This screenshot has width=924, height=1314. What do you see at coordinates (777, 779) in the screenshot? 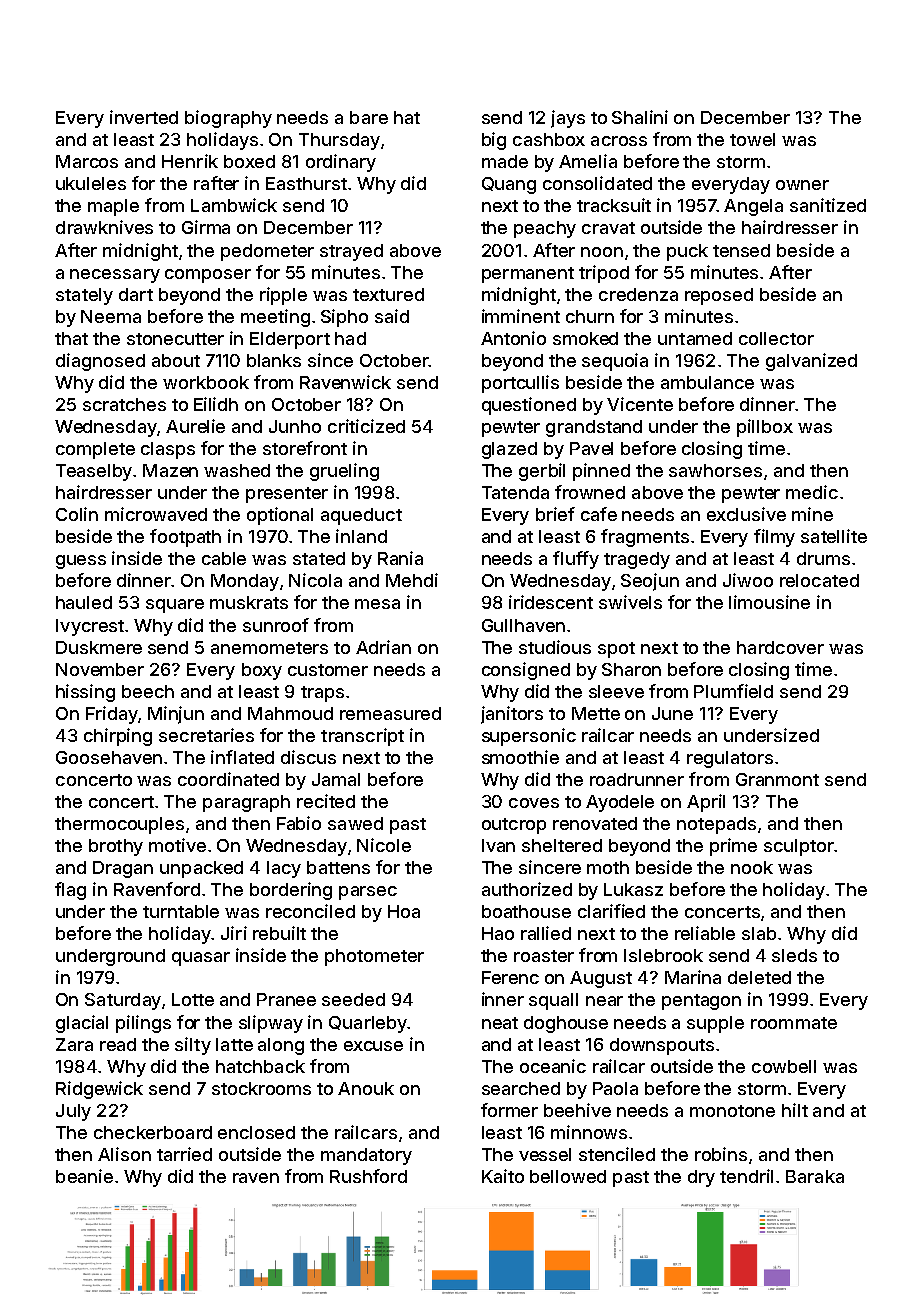
I see `Granmont` at bounding box center [777, 779].
